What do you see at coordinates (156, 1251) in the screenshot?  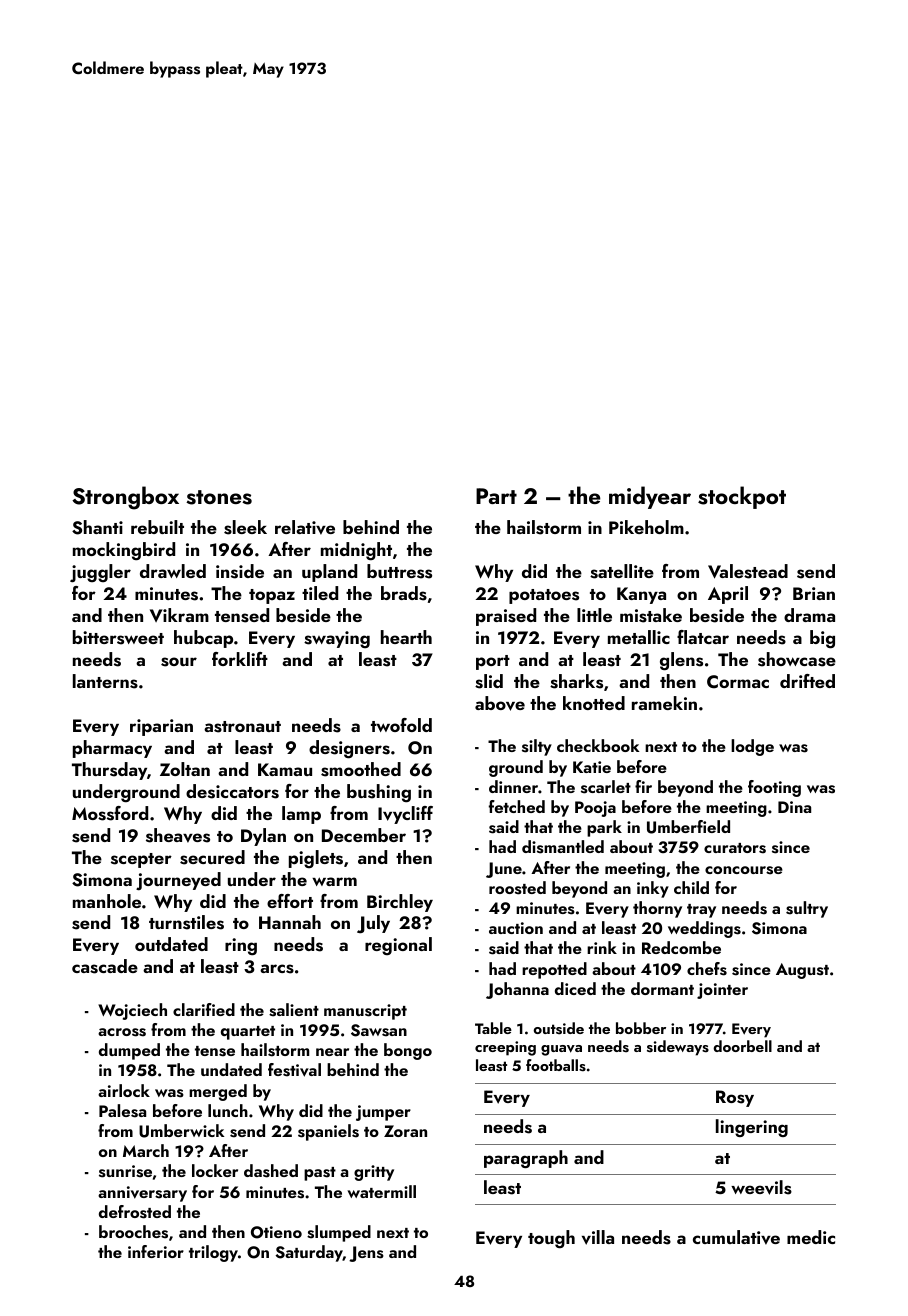 I see `inferior` at bounding box center [156, 1251].
